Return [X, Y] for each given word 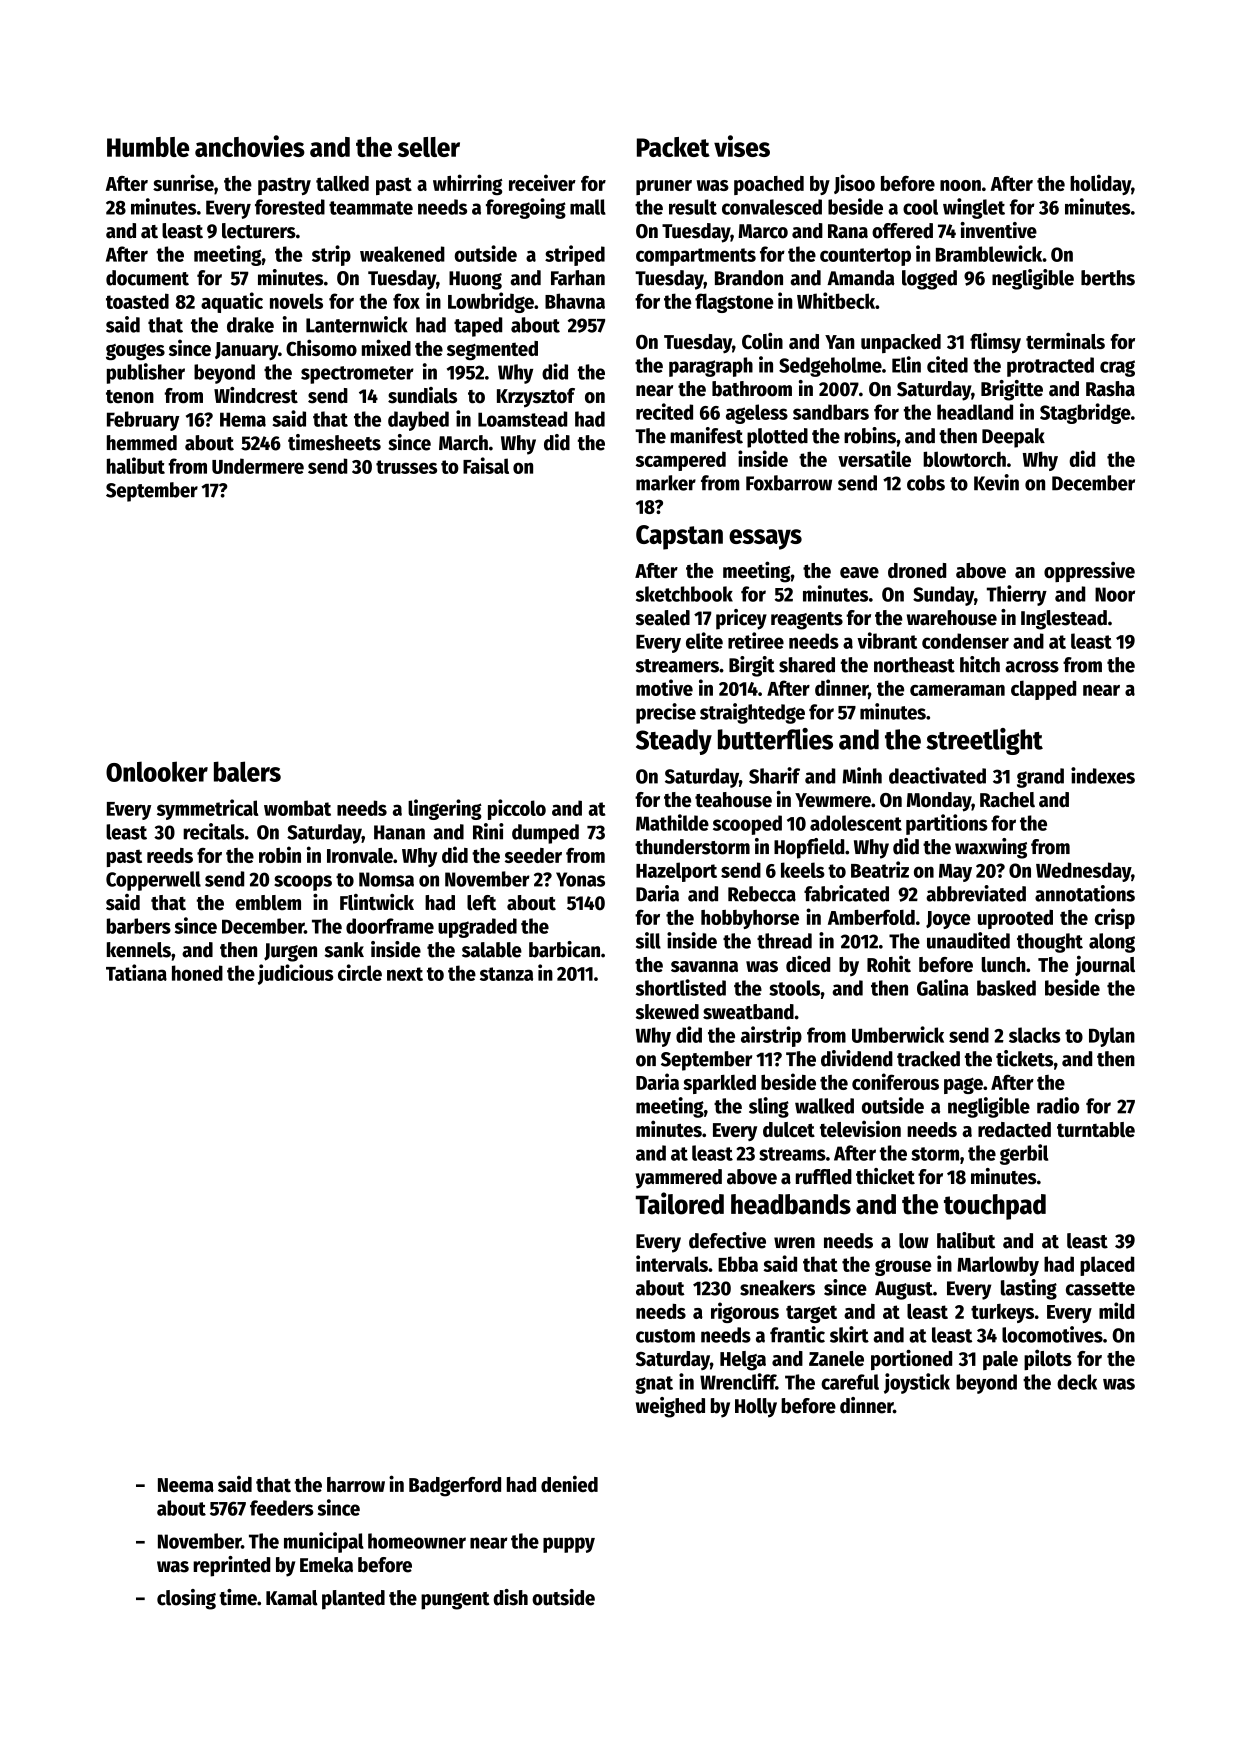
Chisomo [321, 347]
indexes [1103, 775]
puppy [569, 1545]
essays [765, 539]
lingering [445, 809]
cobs [926, 483]
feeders [282, 1508]
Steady [674, 742]
